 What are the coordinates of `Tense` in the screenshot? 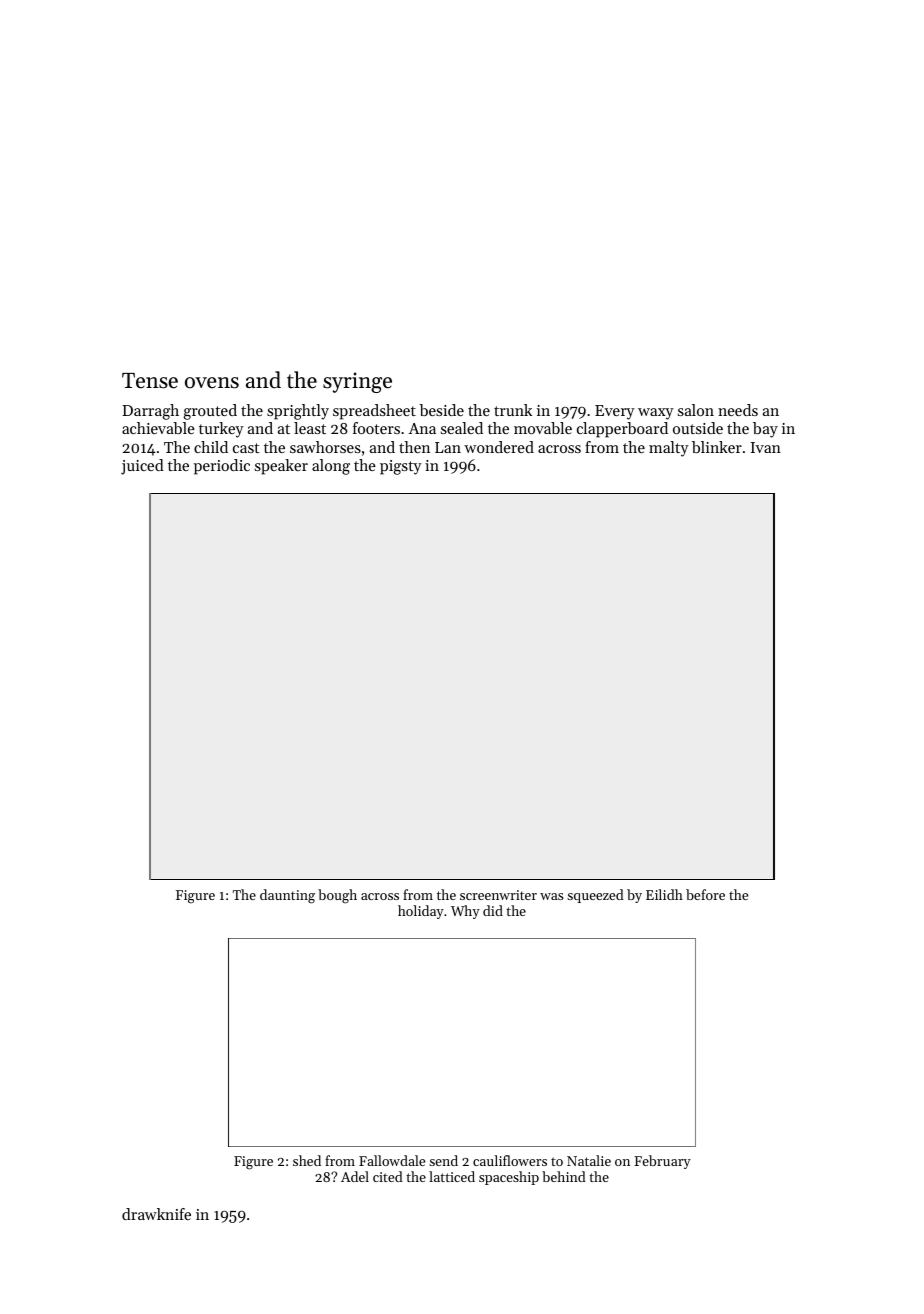 It's located at (150, 381).
